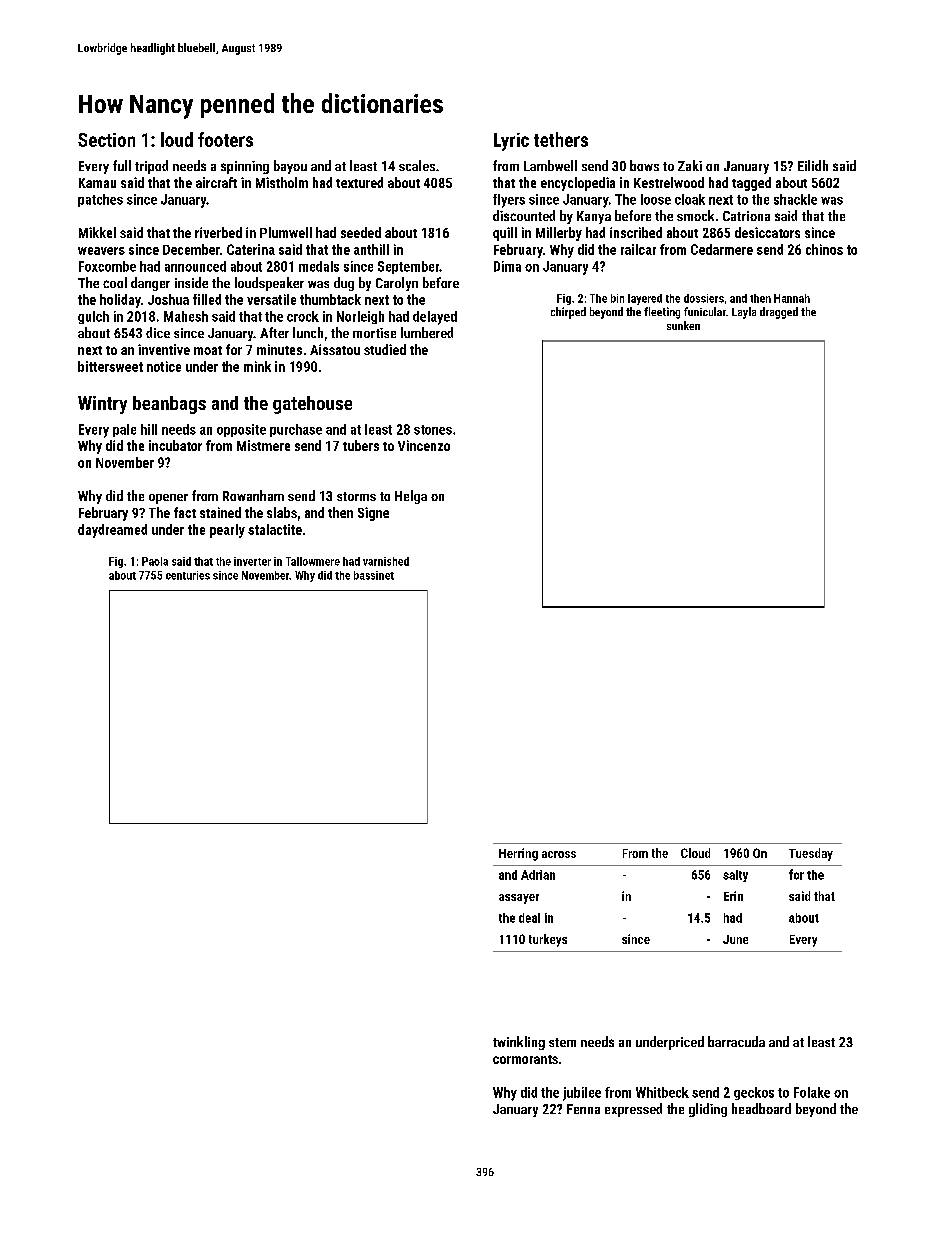 This document has height=1233, width=952. Describe the element at coordinates (812, 1092) in the document. I see `Folake` at that location.
